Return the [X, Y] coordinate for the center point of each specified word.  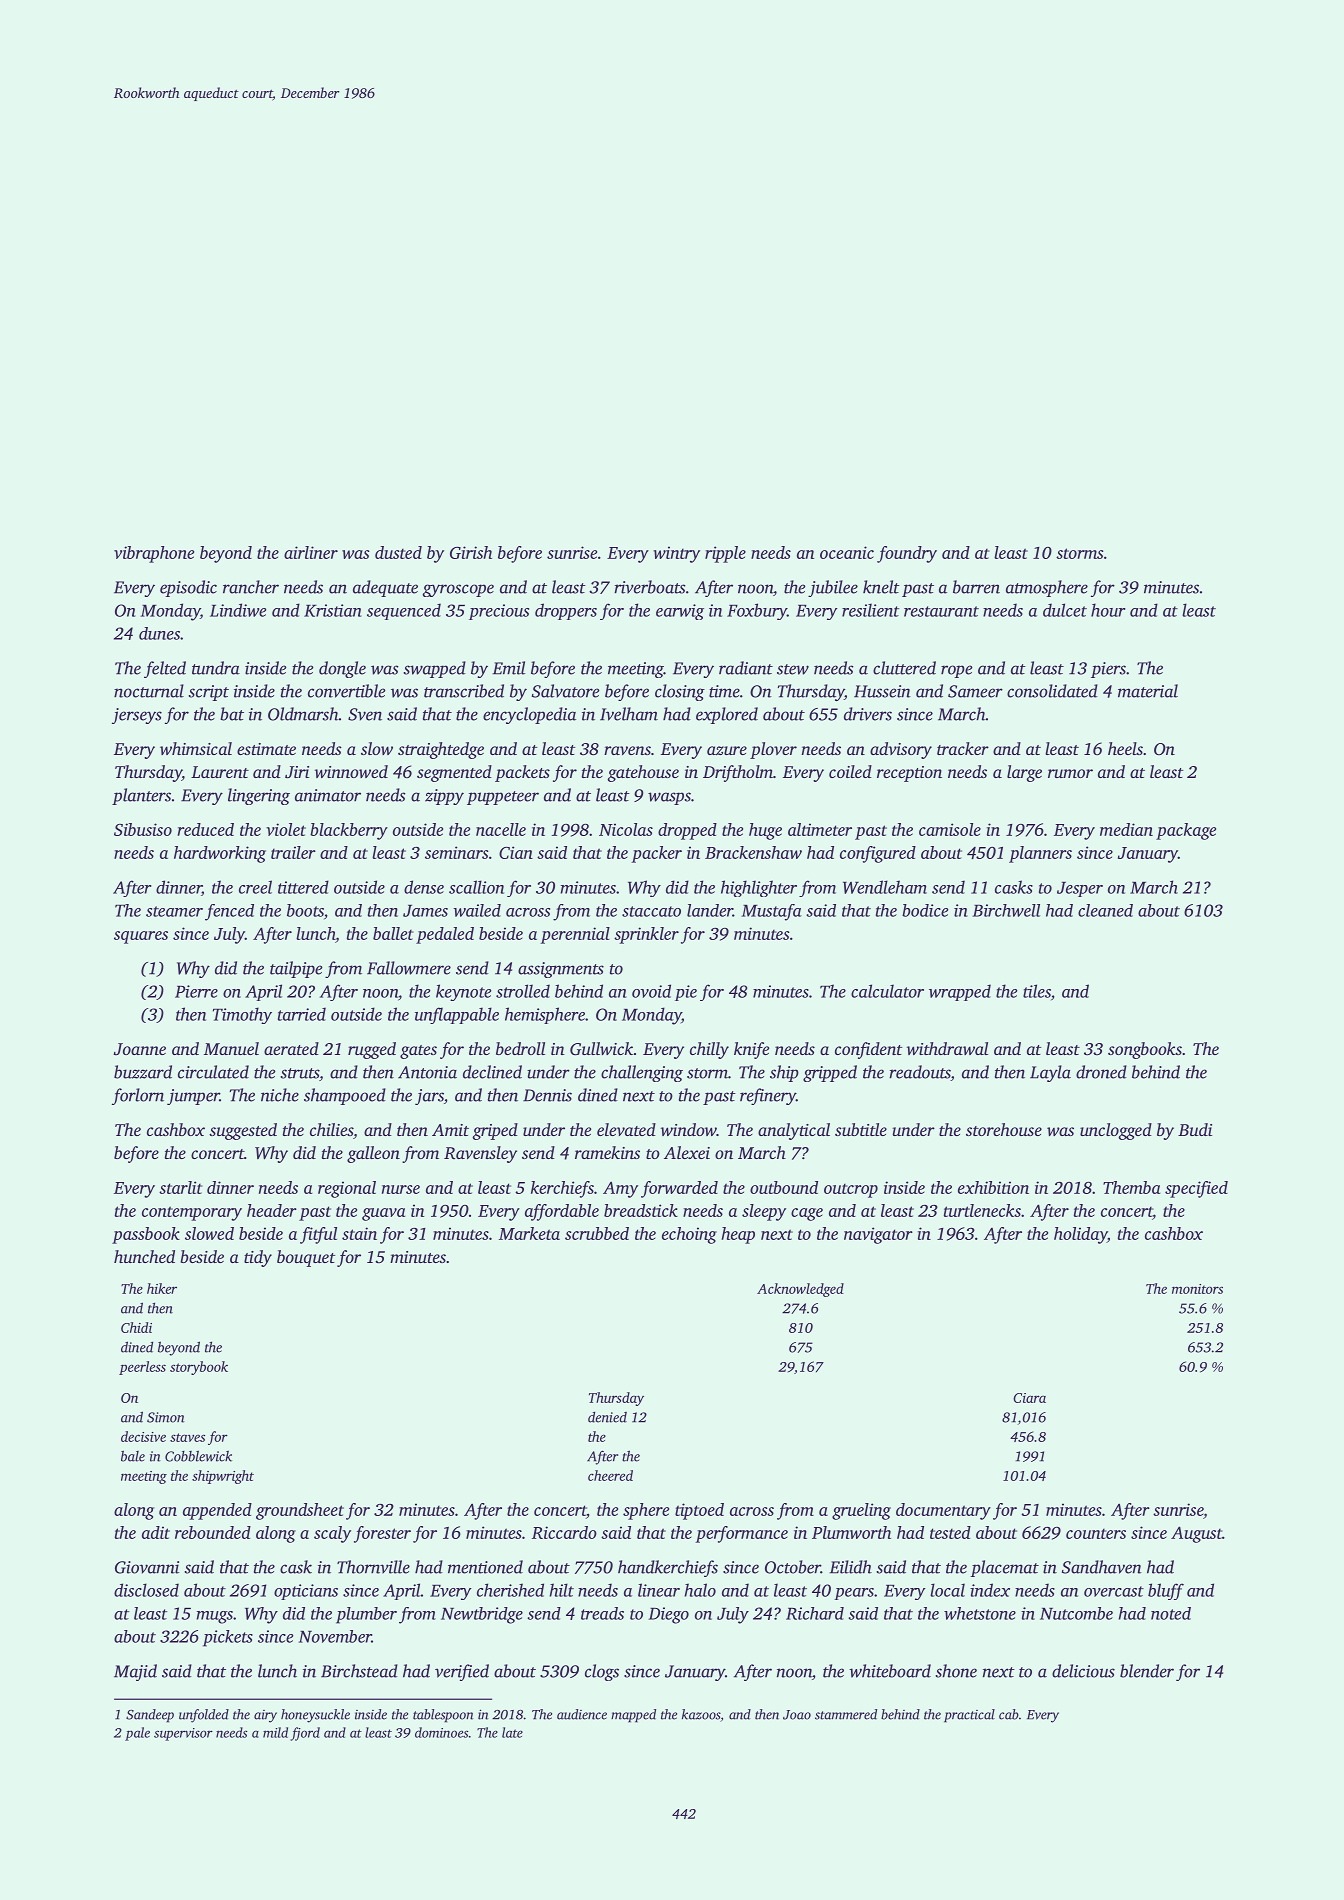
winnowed [351, 771]
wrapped [960, 992]
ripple [725, 554]
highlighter [759, 888]
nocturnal [149, 691]
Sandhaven [1102, 1567]
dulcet [1065, 610]
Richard [815, 1613]
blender [1147, 1671]
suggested [243, 1131]
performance [742, 1534]
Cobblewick [198, 1456]
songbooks [1145, 1050]
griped [495, 1131]
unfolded [204, 1716]
